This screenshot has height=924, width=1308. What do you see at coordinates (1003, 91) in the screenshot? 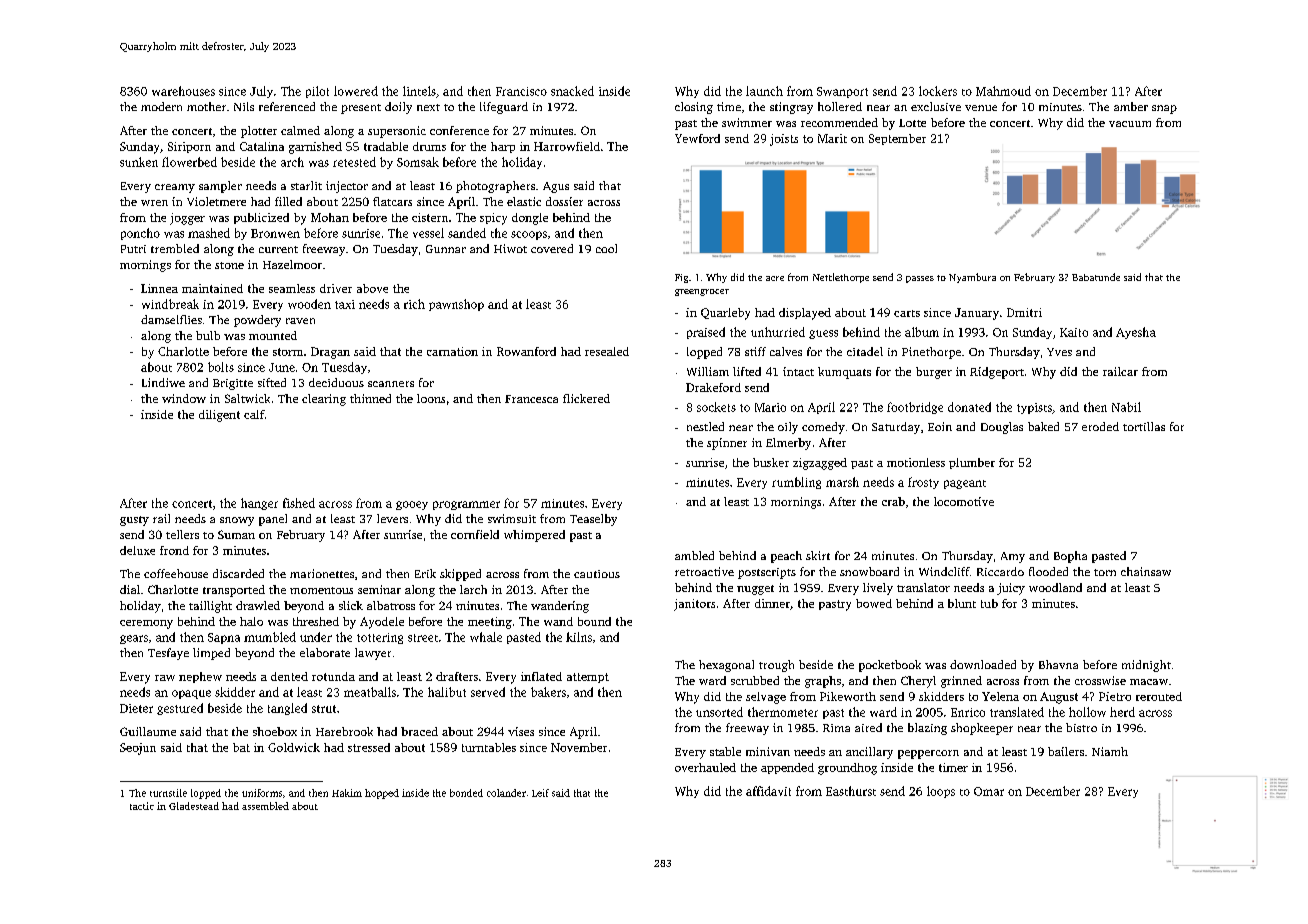
I see `Mahmoud` at bounding box center [1003, 91].
